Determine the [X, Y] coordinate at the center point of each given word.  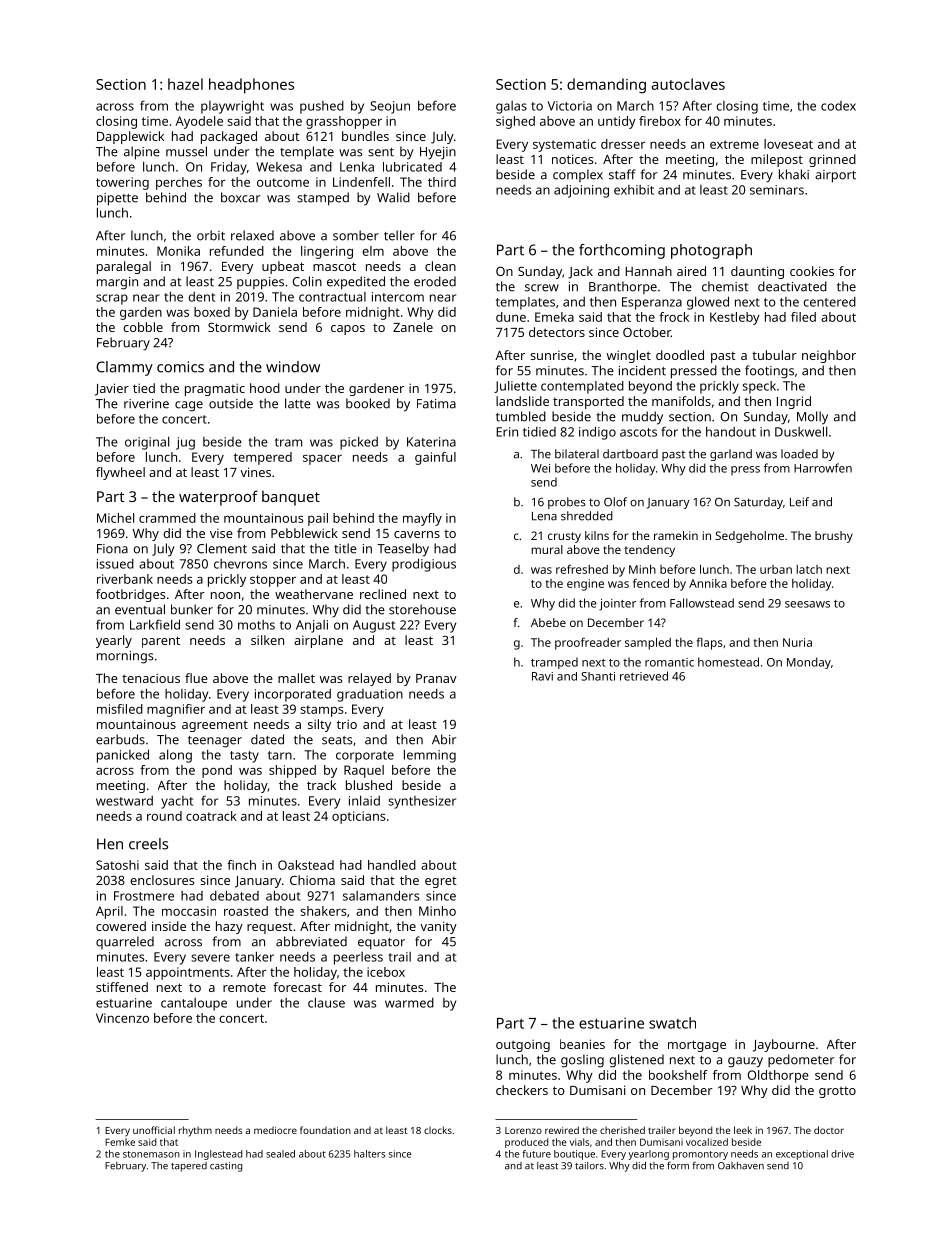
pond [217, 771]
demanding [606, 86]
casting [226, 1167]
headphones [251, 86]
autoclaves [688, 84]
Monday [809, 663]
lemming [430, 756]
